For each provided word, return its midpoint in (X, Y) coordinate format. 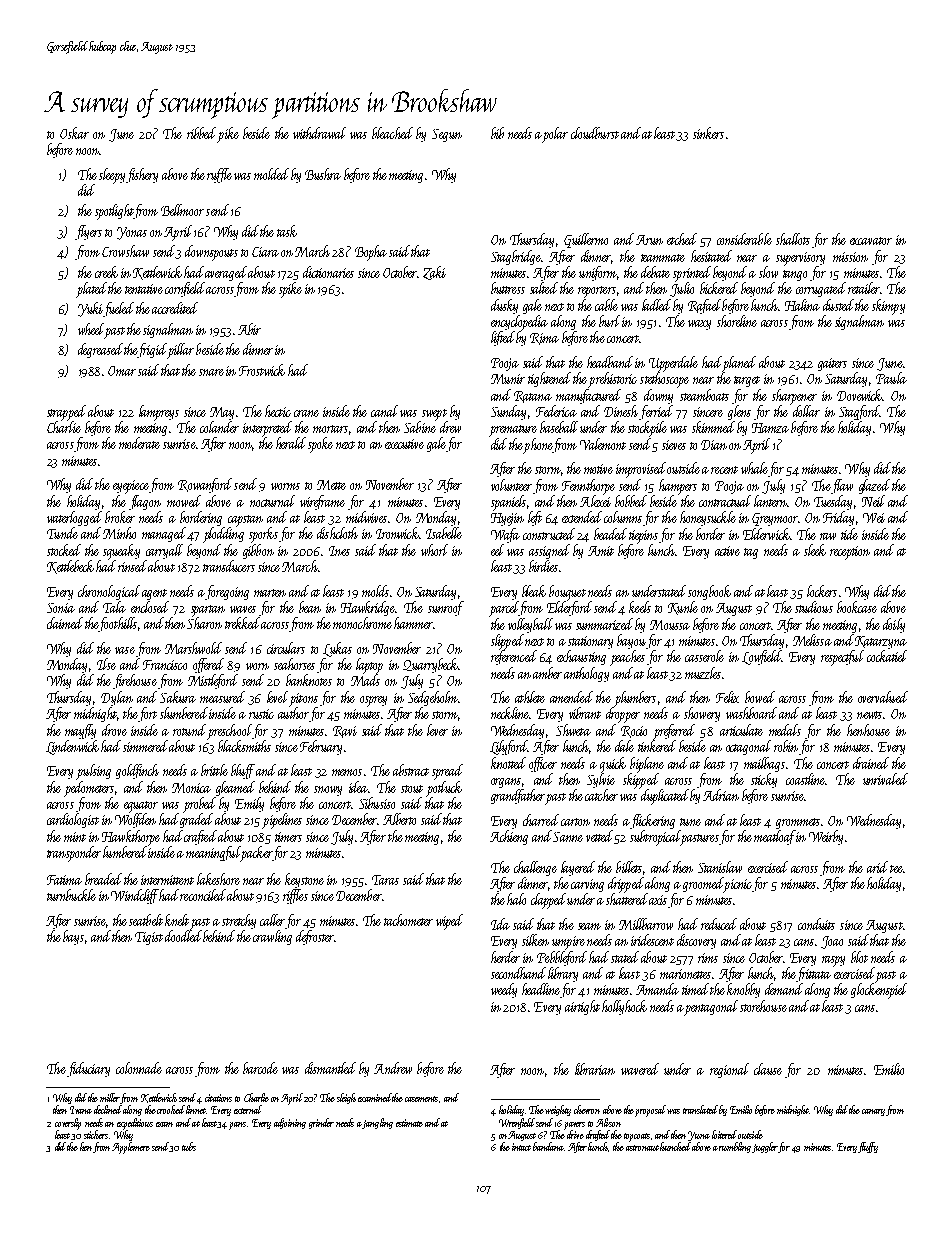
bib (497, 133)
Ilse (106, 664)
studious (814, 607)
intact (521, 1147)
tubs (189, 1146)
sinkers (708, 133)
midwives (366, 517)
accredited (175, 308)
